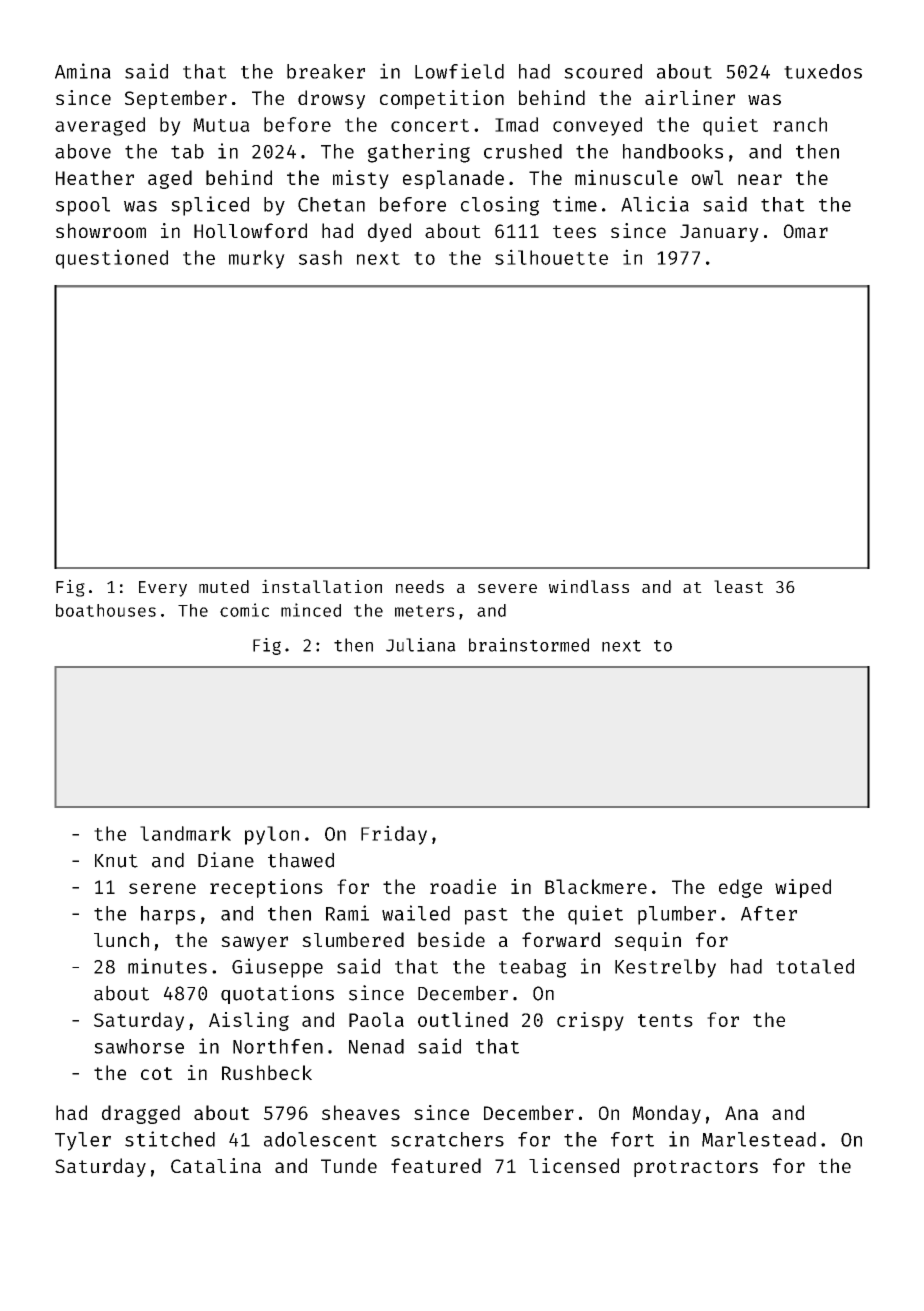 This screenshot has width=924, height=1311. What do you see at coordinates (532, 968) in the screenshot?
I see `teabag` at bounding box center [532, 968].
